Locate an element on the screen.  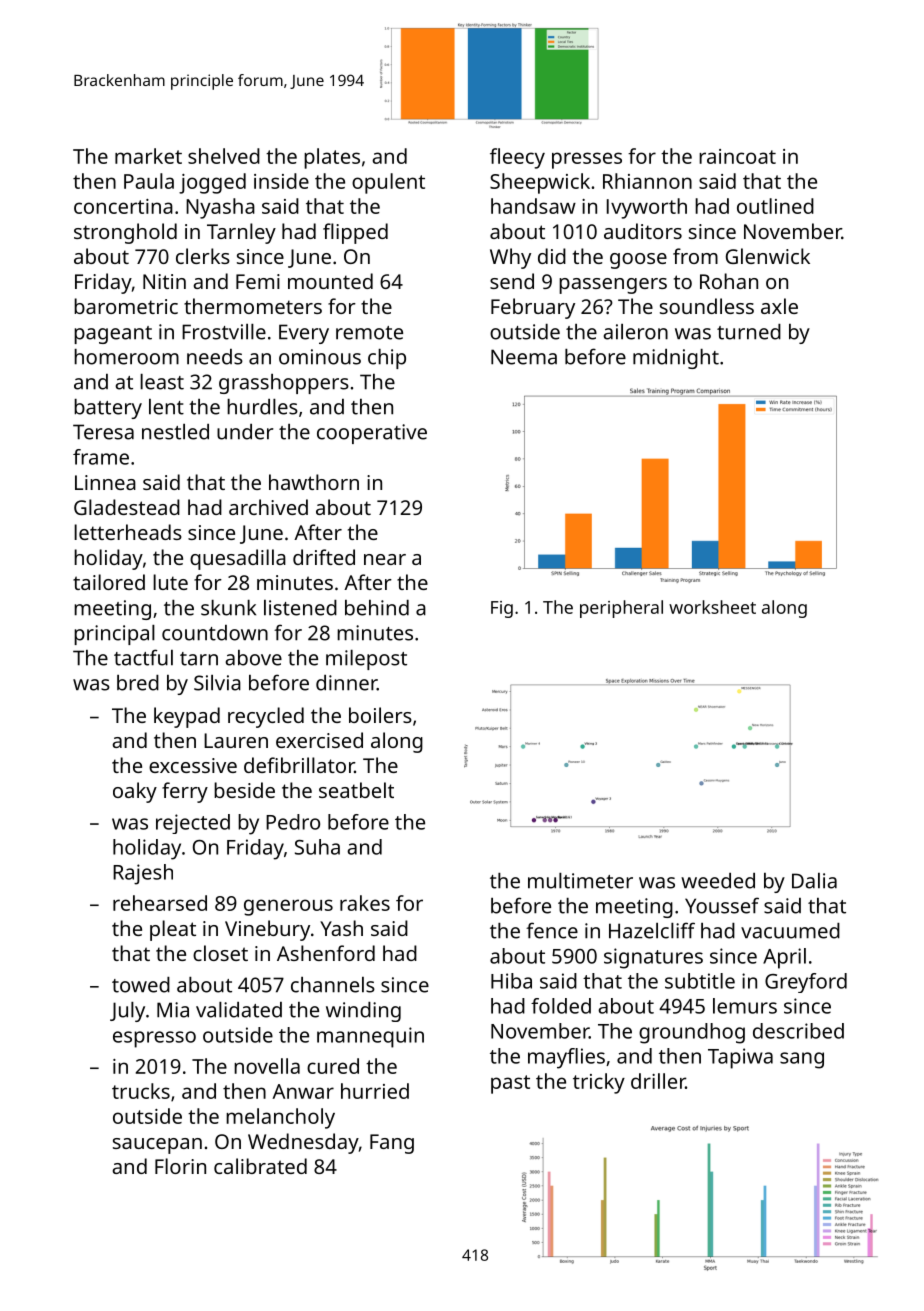
lute is located at coordinates (170, 582).
